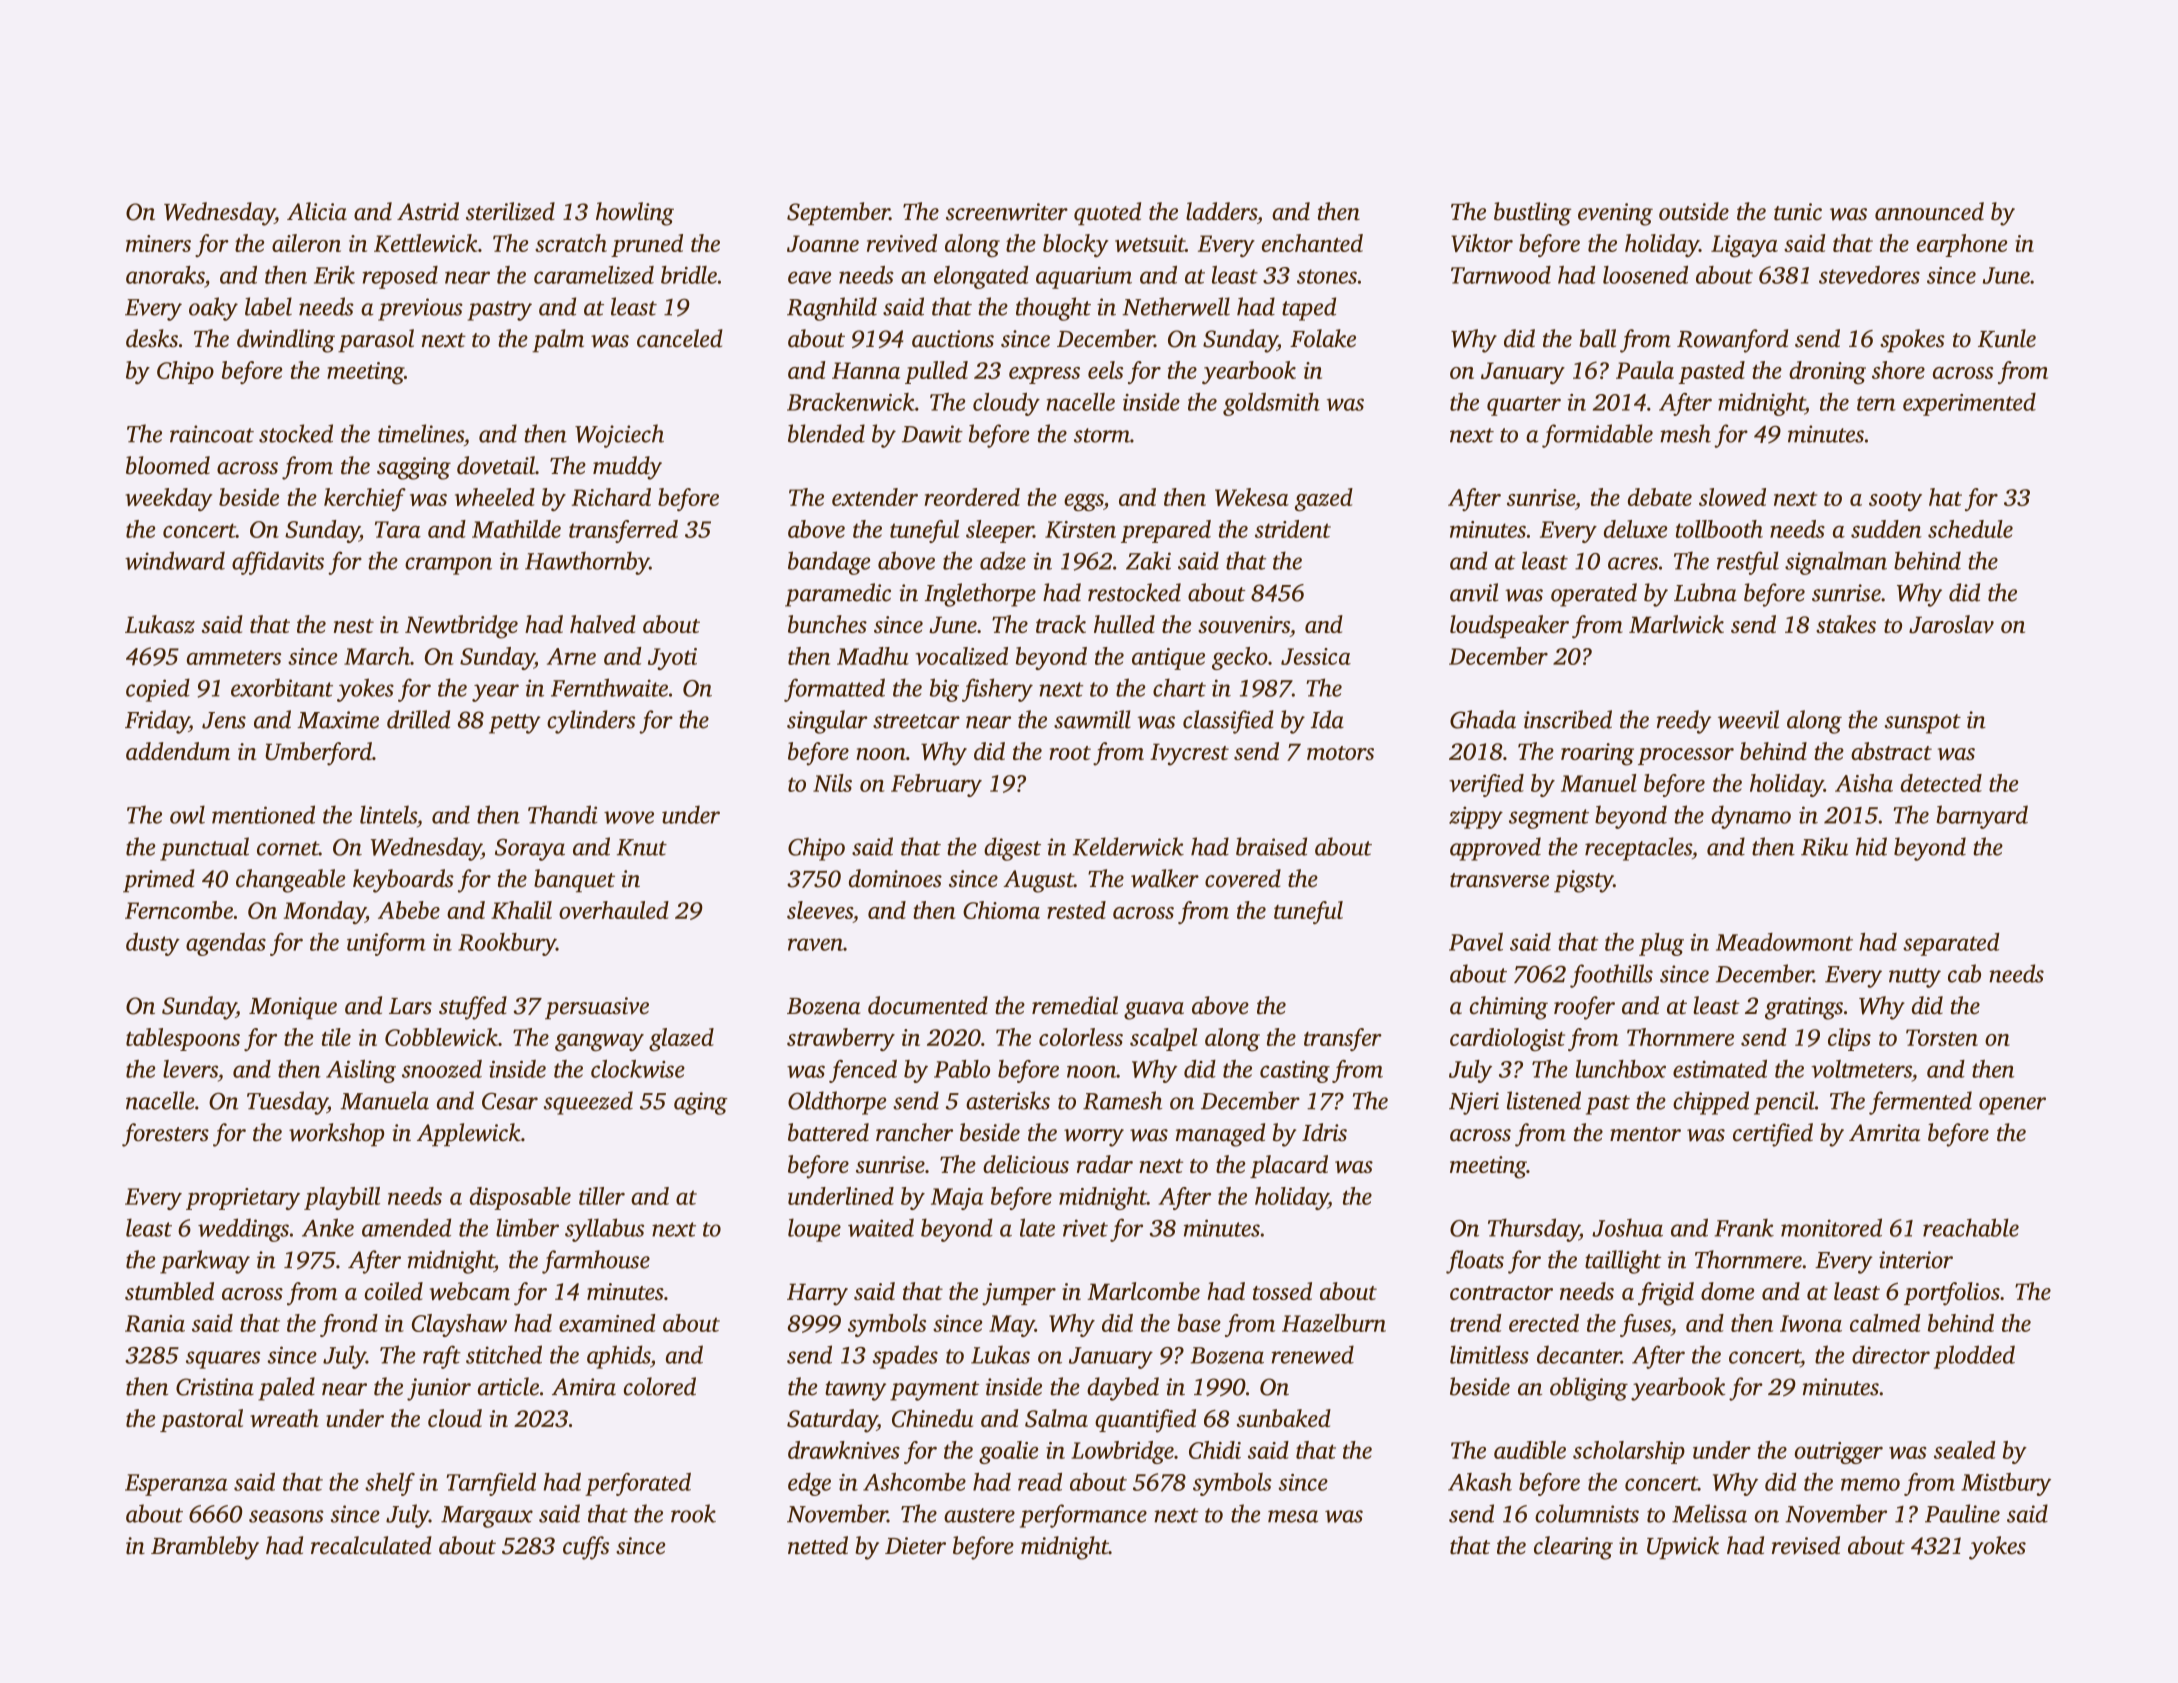 The height and width of the page is (1683, 2178). I want to click on colored, so click(660, 1386).
